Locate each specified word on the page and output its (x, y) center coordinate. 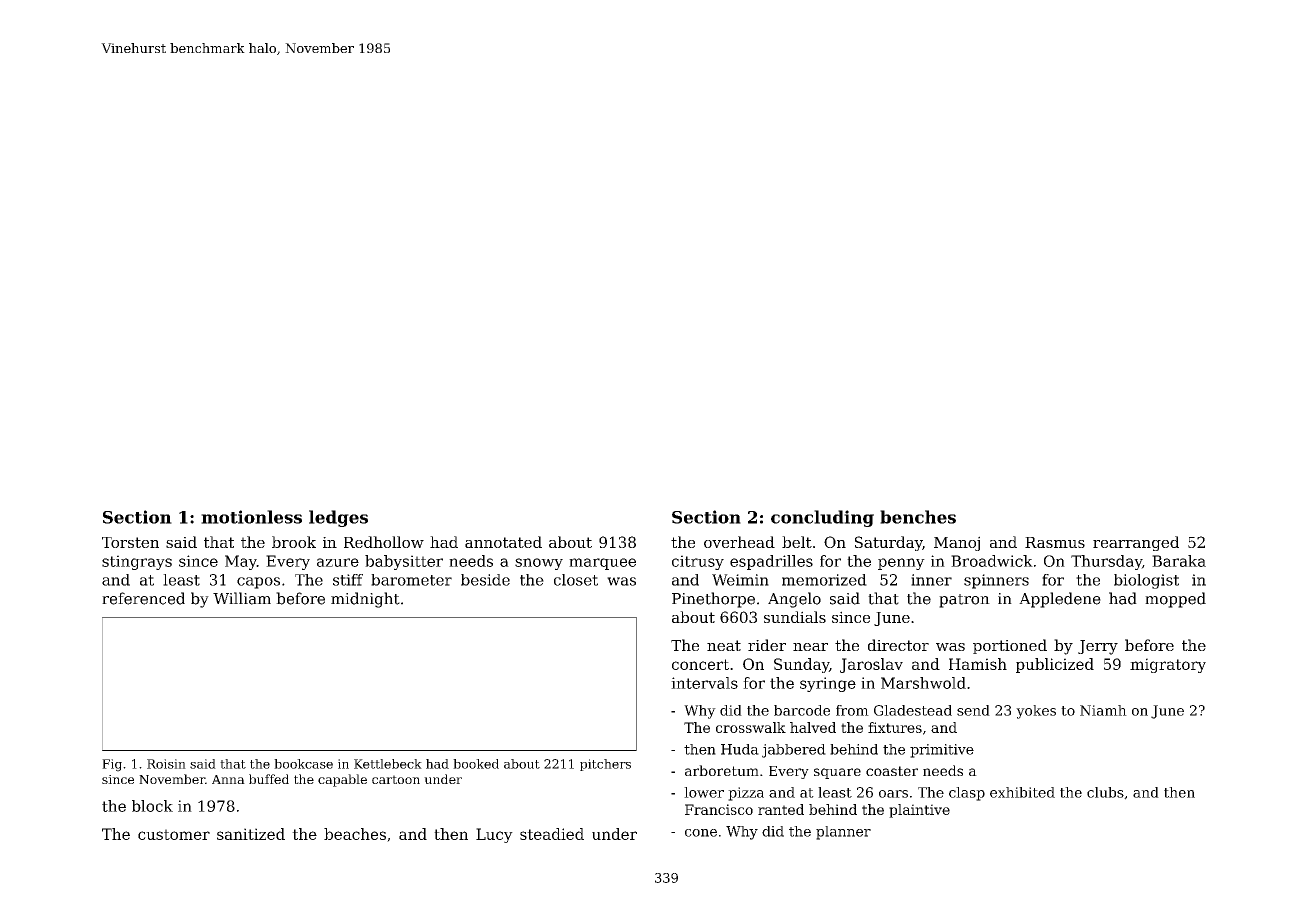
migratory (1168, 665)
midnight (365, 600)
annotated (503, 542)
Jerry (1098, 647)
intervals (704, 683)
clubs (1105, 792)
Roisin (166, 764)
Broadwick (992, 561)
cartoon (396, 779)
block (152, 806)
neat (724, 645)
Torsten (130, 542)
